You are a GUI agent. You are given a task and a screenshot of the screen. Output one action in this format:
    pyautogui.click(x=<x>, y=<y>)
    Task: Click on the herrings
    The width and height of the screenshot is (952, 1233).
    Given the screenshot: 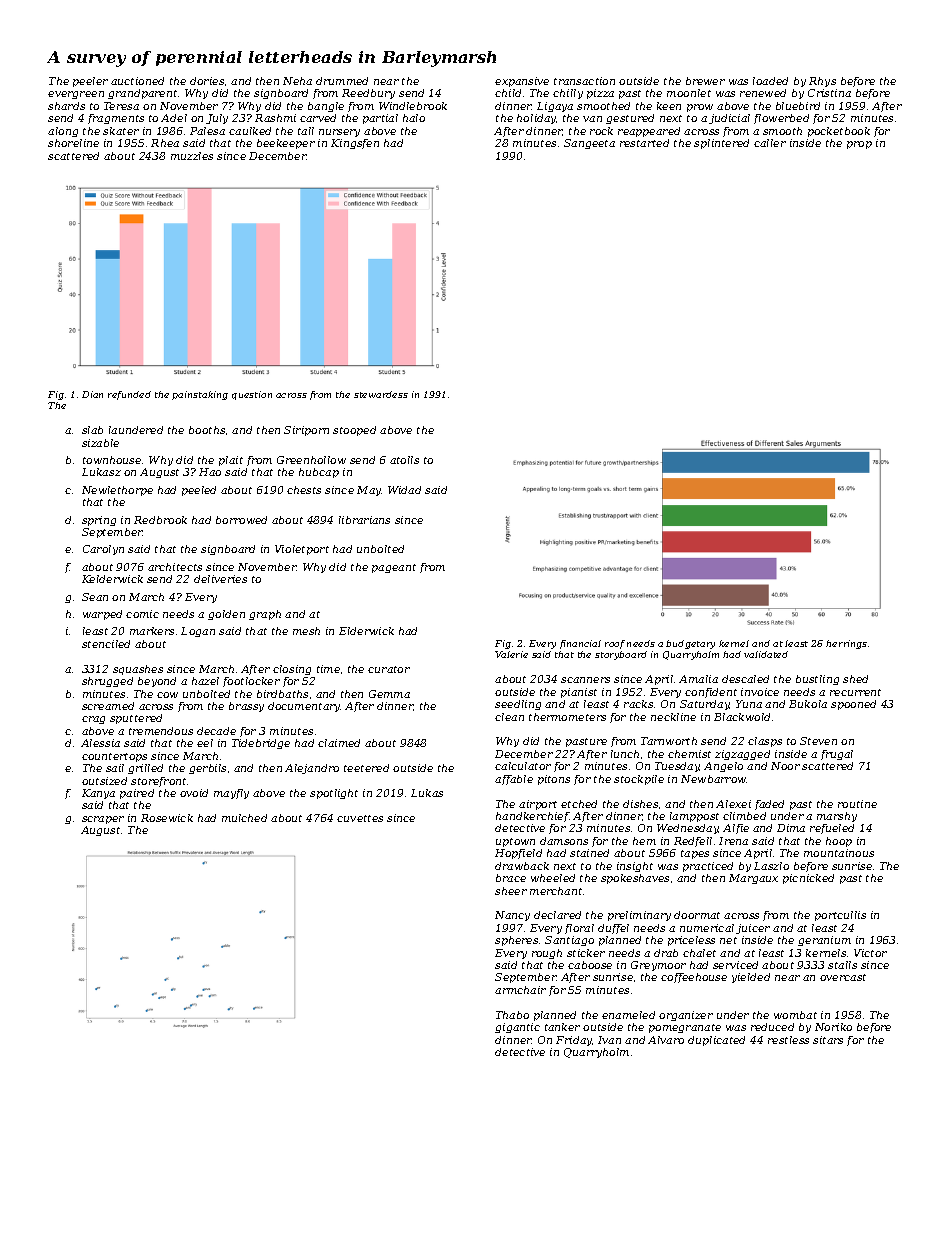 What is the action you would take?
    pyautogui.click(x=846, y=644)
